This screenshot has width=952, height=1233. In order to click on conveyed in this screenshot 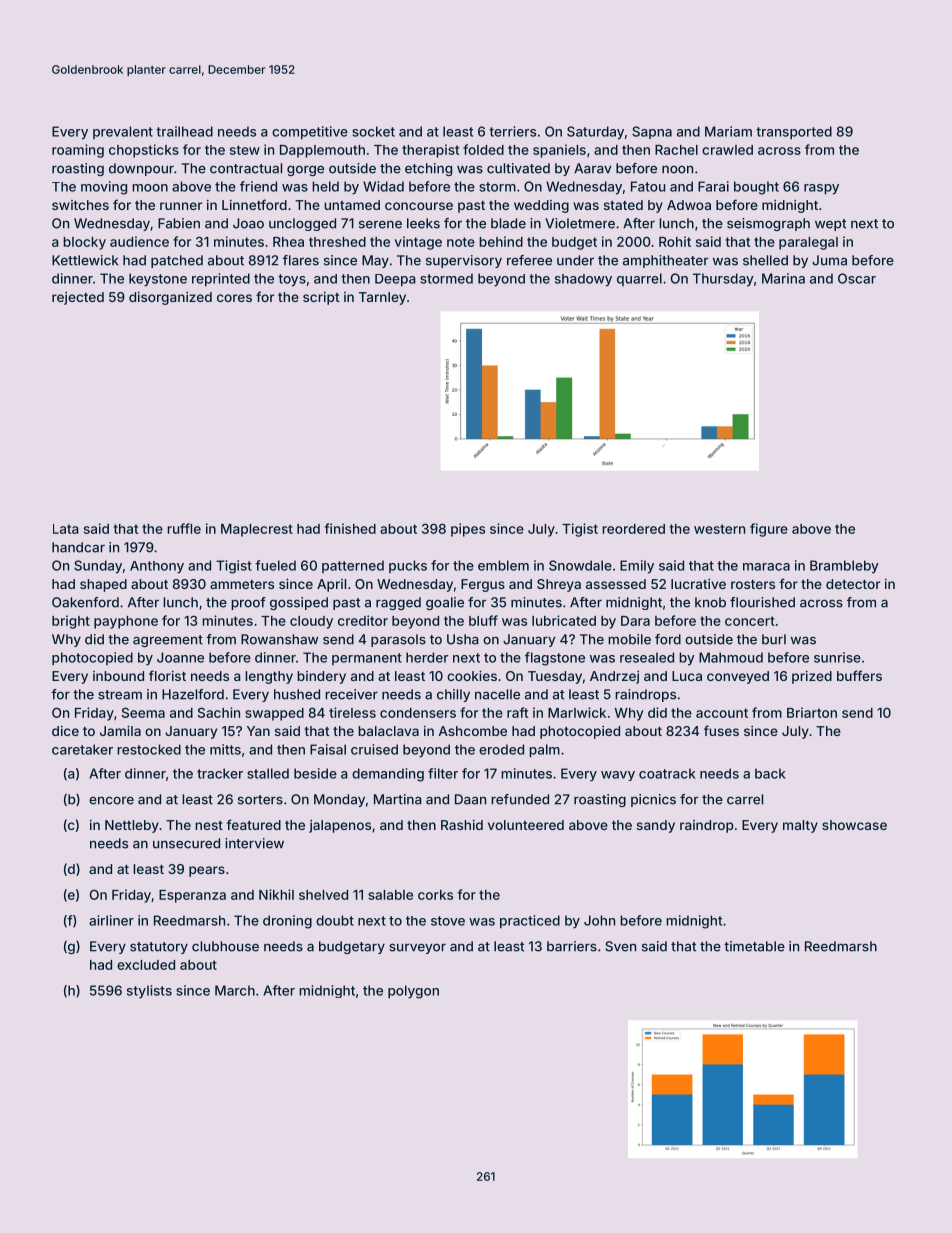, I will do `click(738, 677)`.
